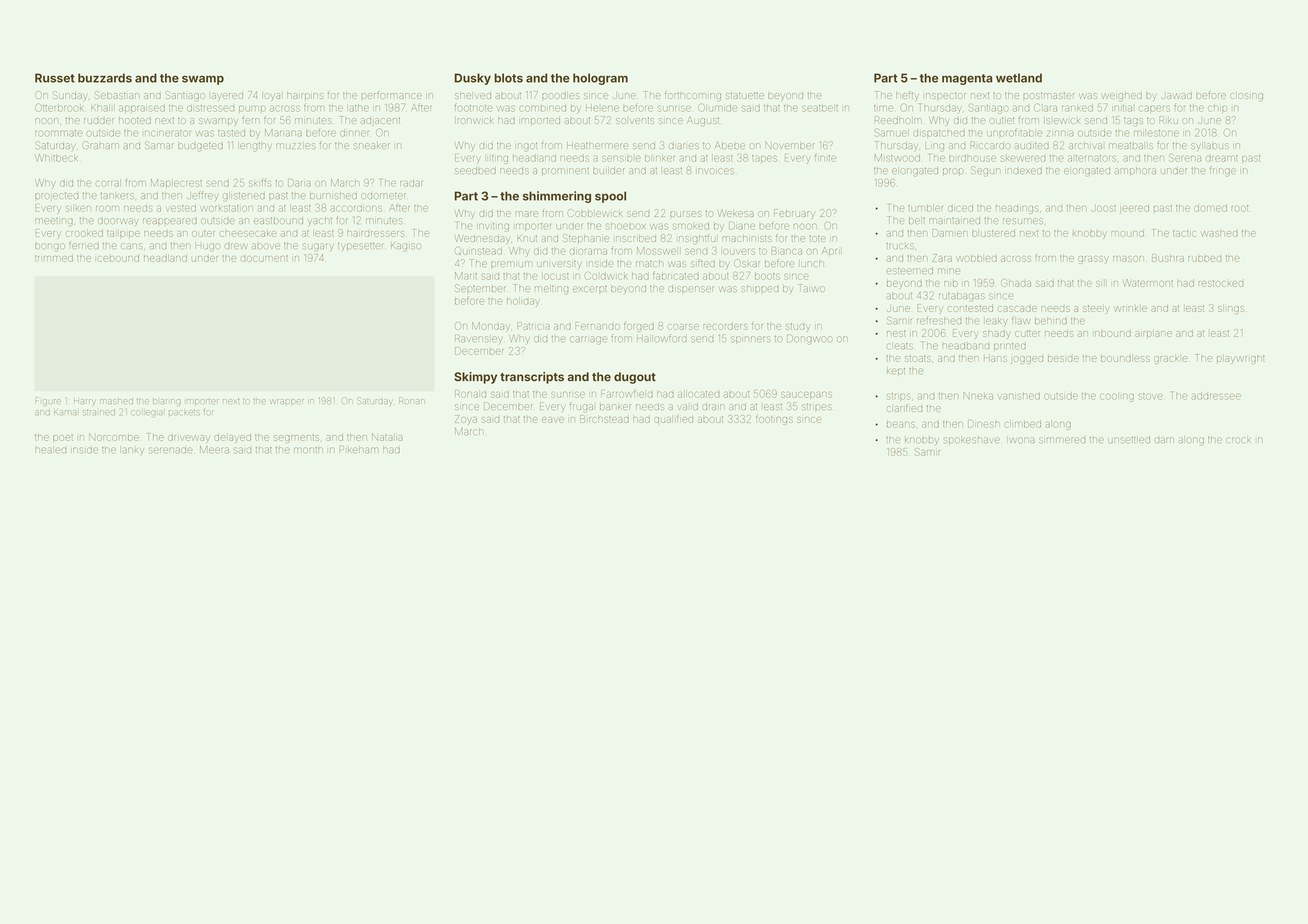  I want to click on Oskar, so click(747, 263).
